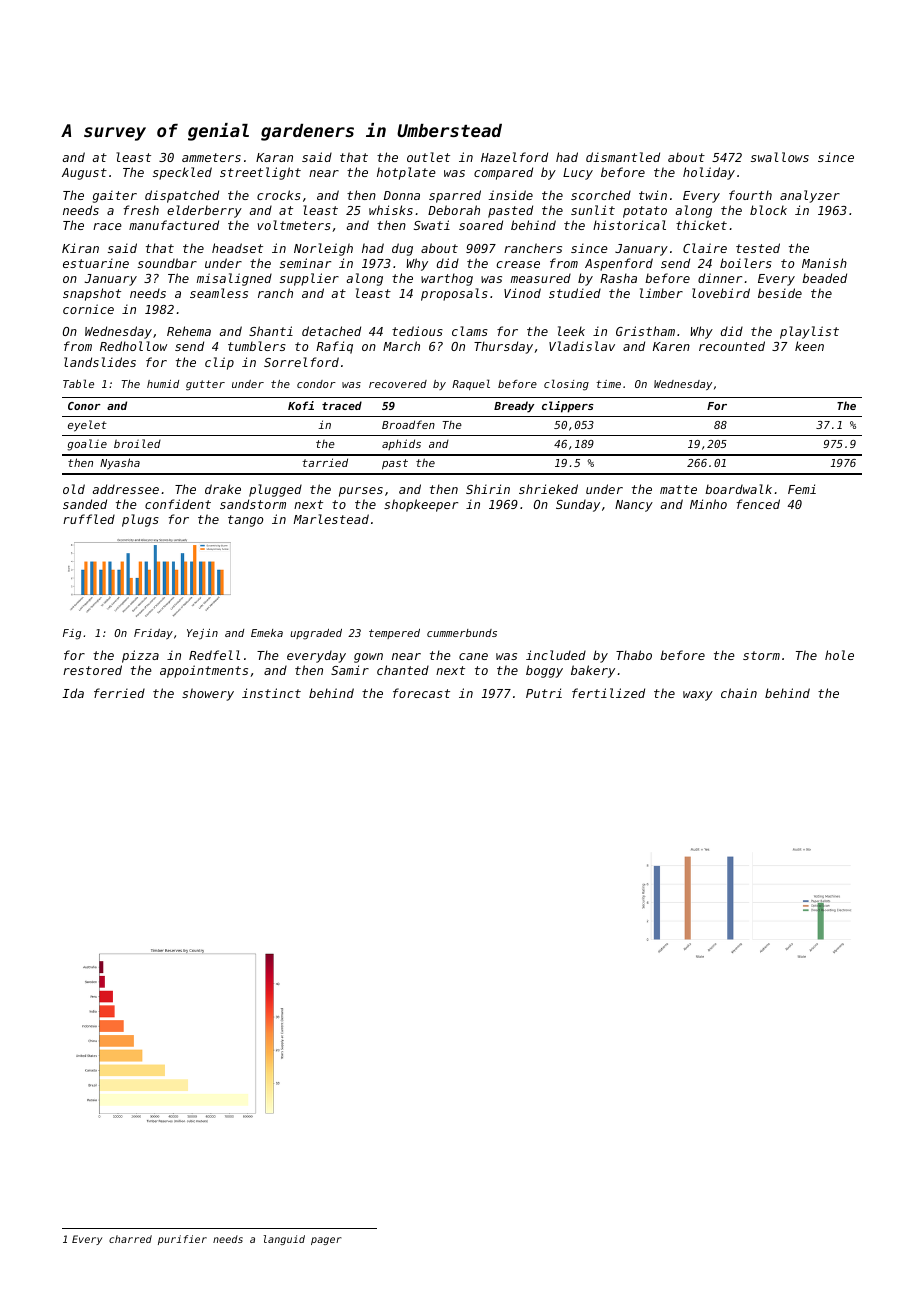 The width and height of the image is (924, 1308). Describe the element at coordinates (709, 173) in the image. I see `holiday` at that location.
